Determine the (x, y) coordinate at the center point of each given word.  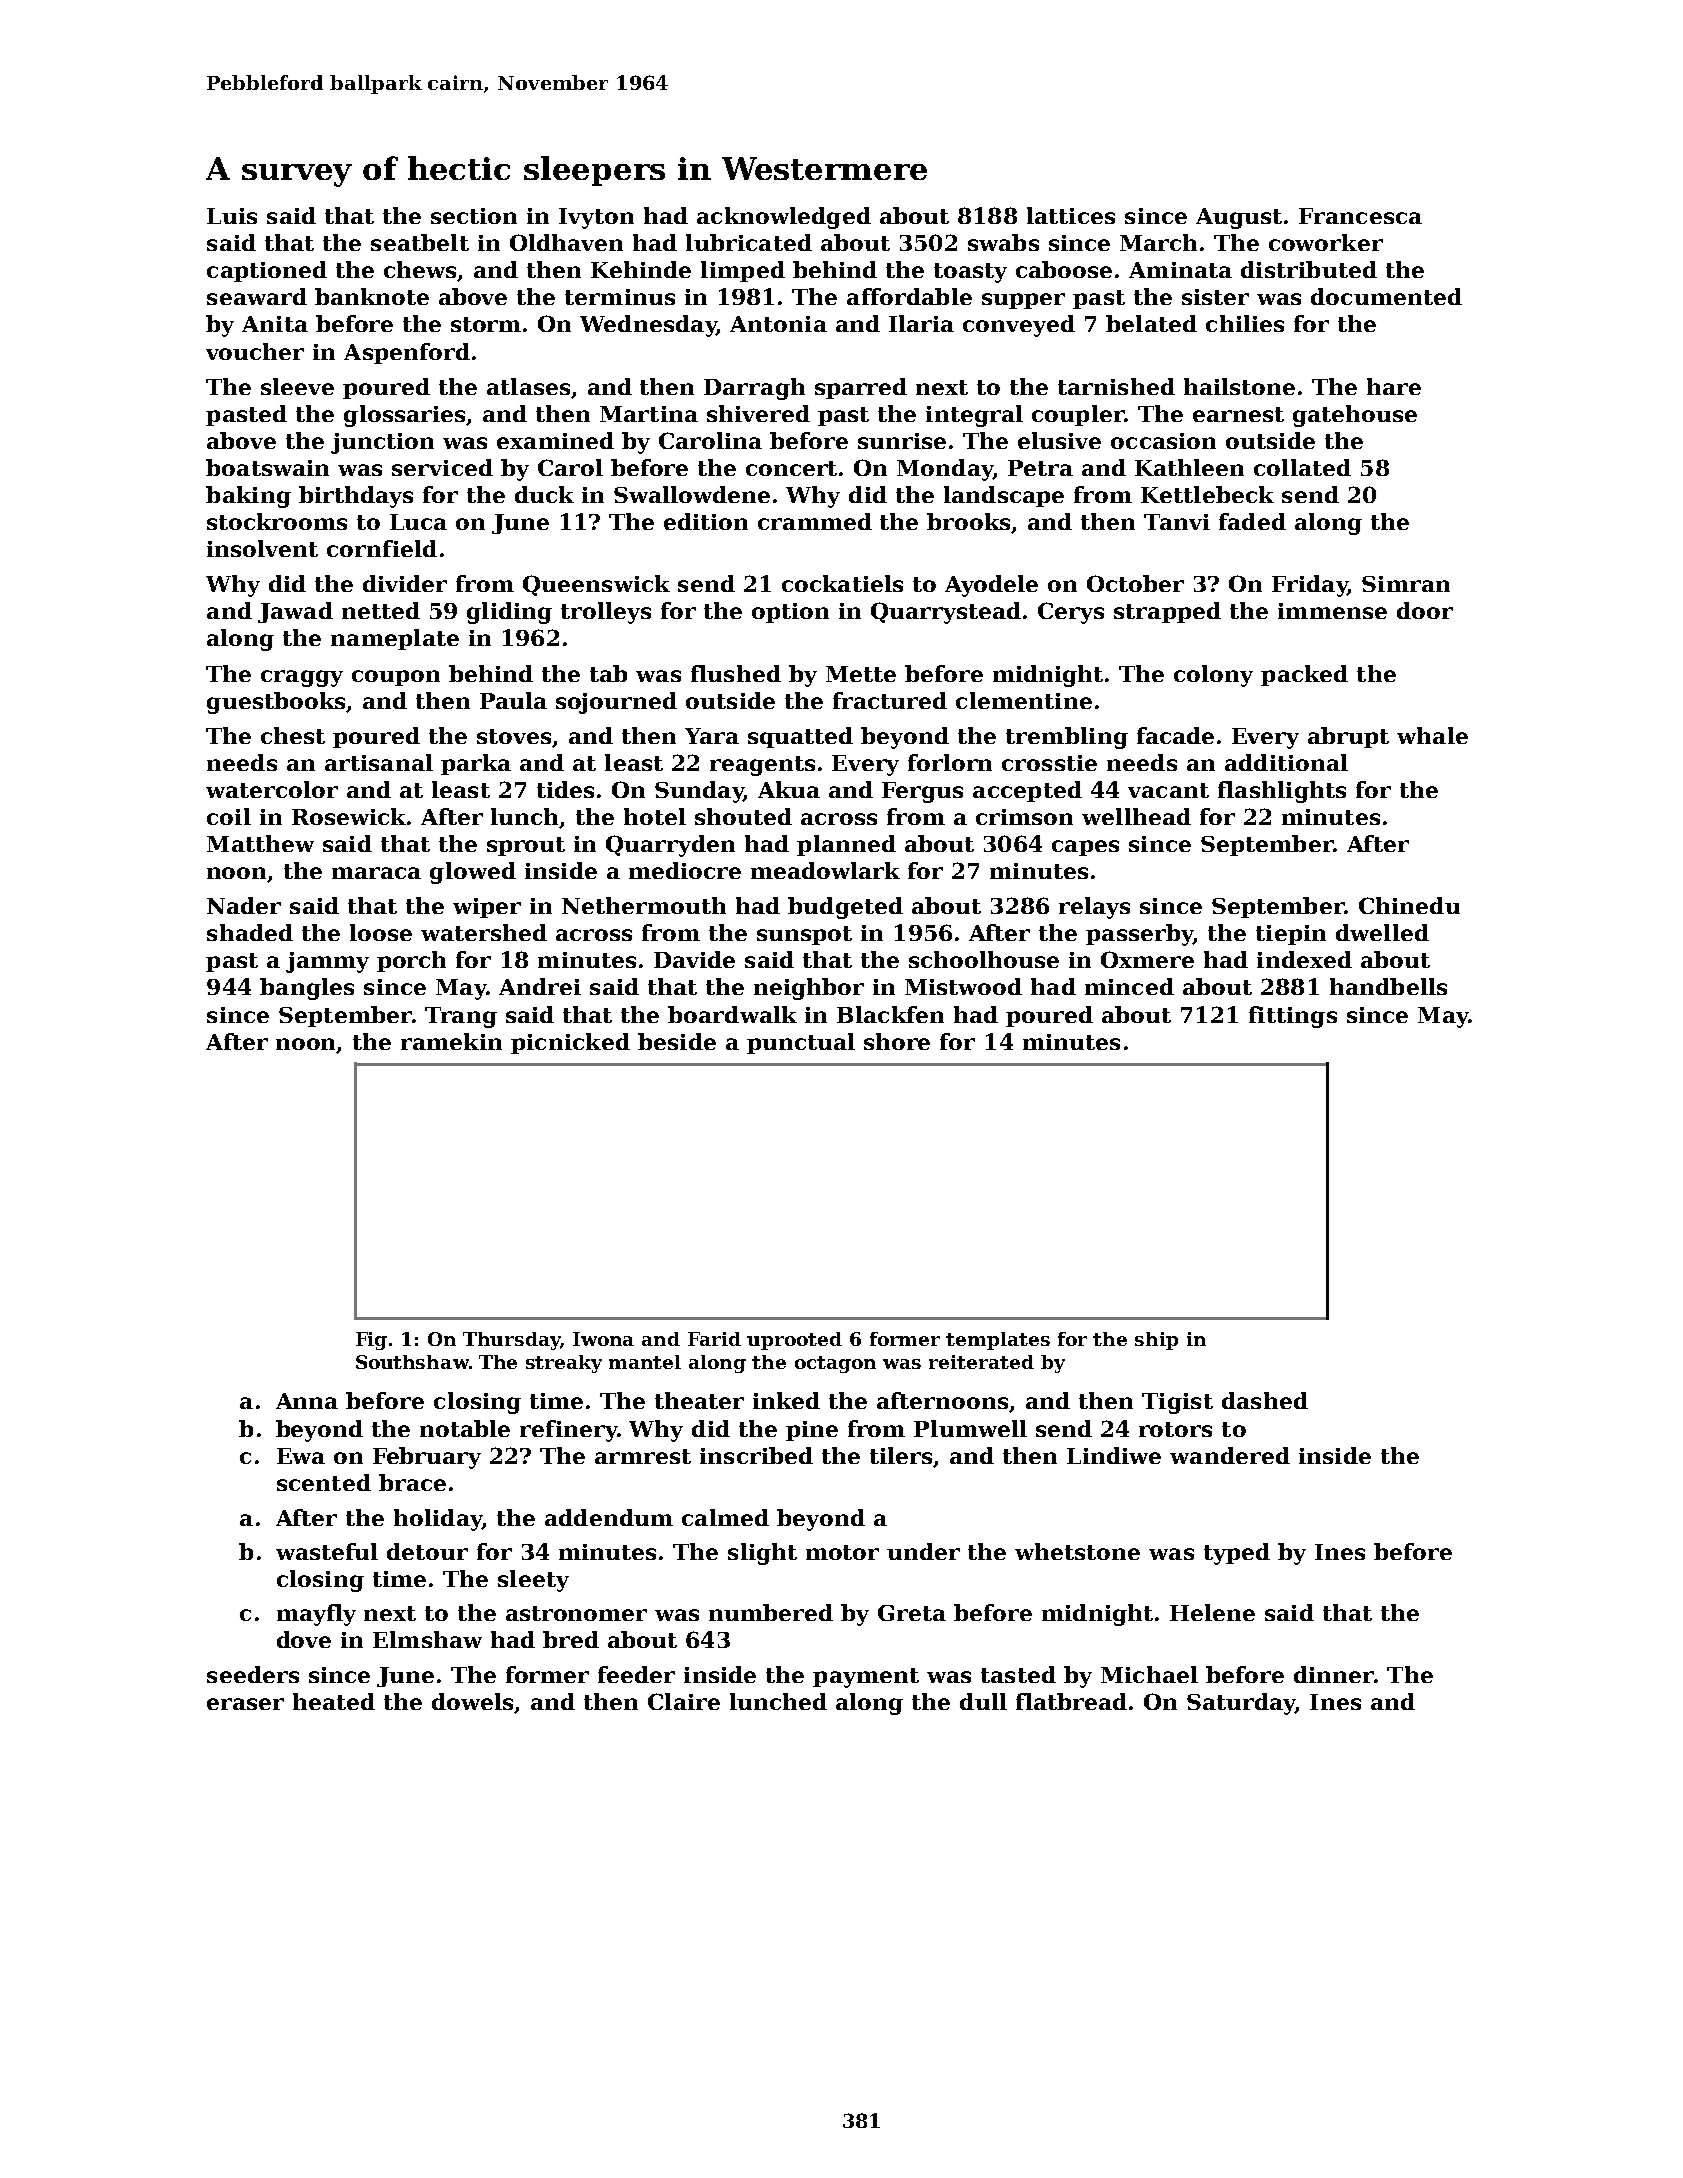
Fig (371, 1341)
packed (1304, 675)
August (1239, 218)
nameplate (395, 639)
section (474, 216)
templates (998, 1341)
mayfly (316, 1615)
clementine (1024, 700)
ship (1156, 1341)
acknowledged (784, 218)
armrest (643, 1456)
